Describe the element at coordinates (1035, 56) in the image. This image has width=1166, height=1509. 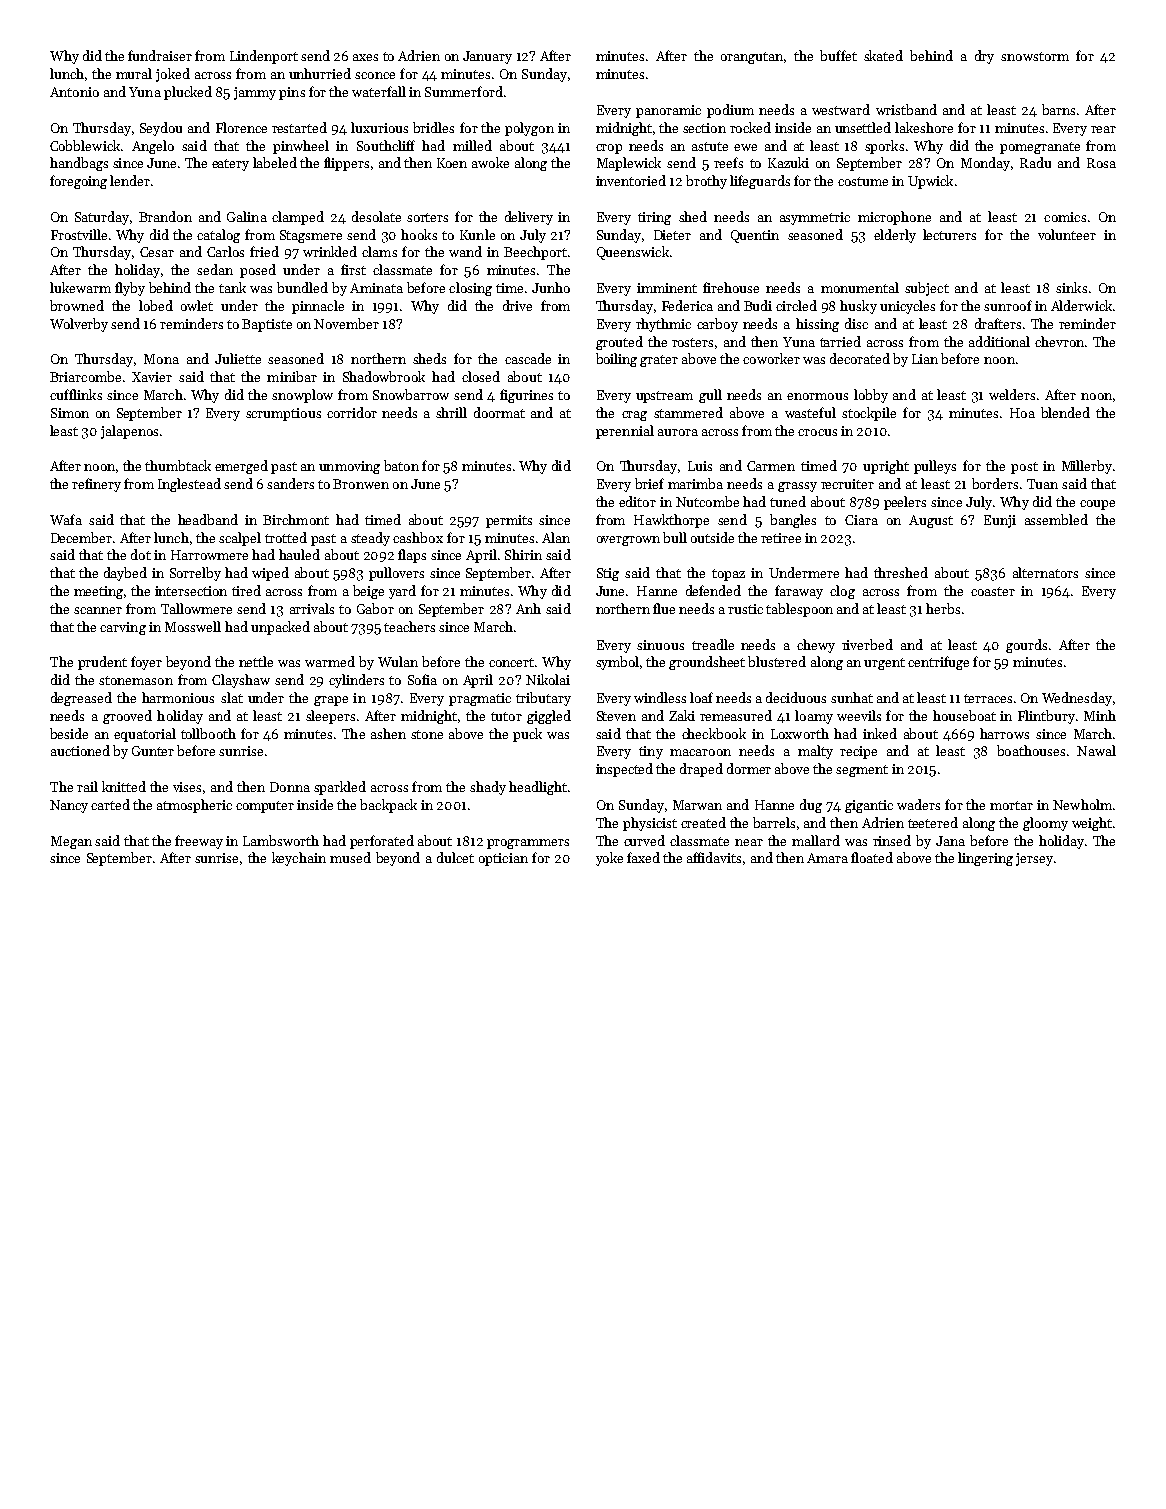
I see `snowstorm` at that location.
